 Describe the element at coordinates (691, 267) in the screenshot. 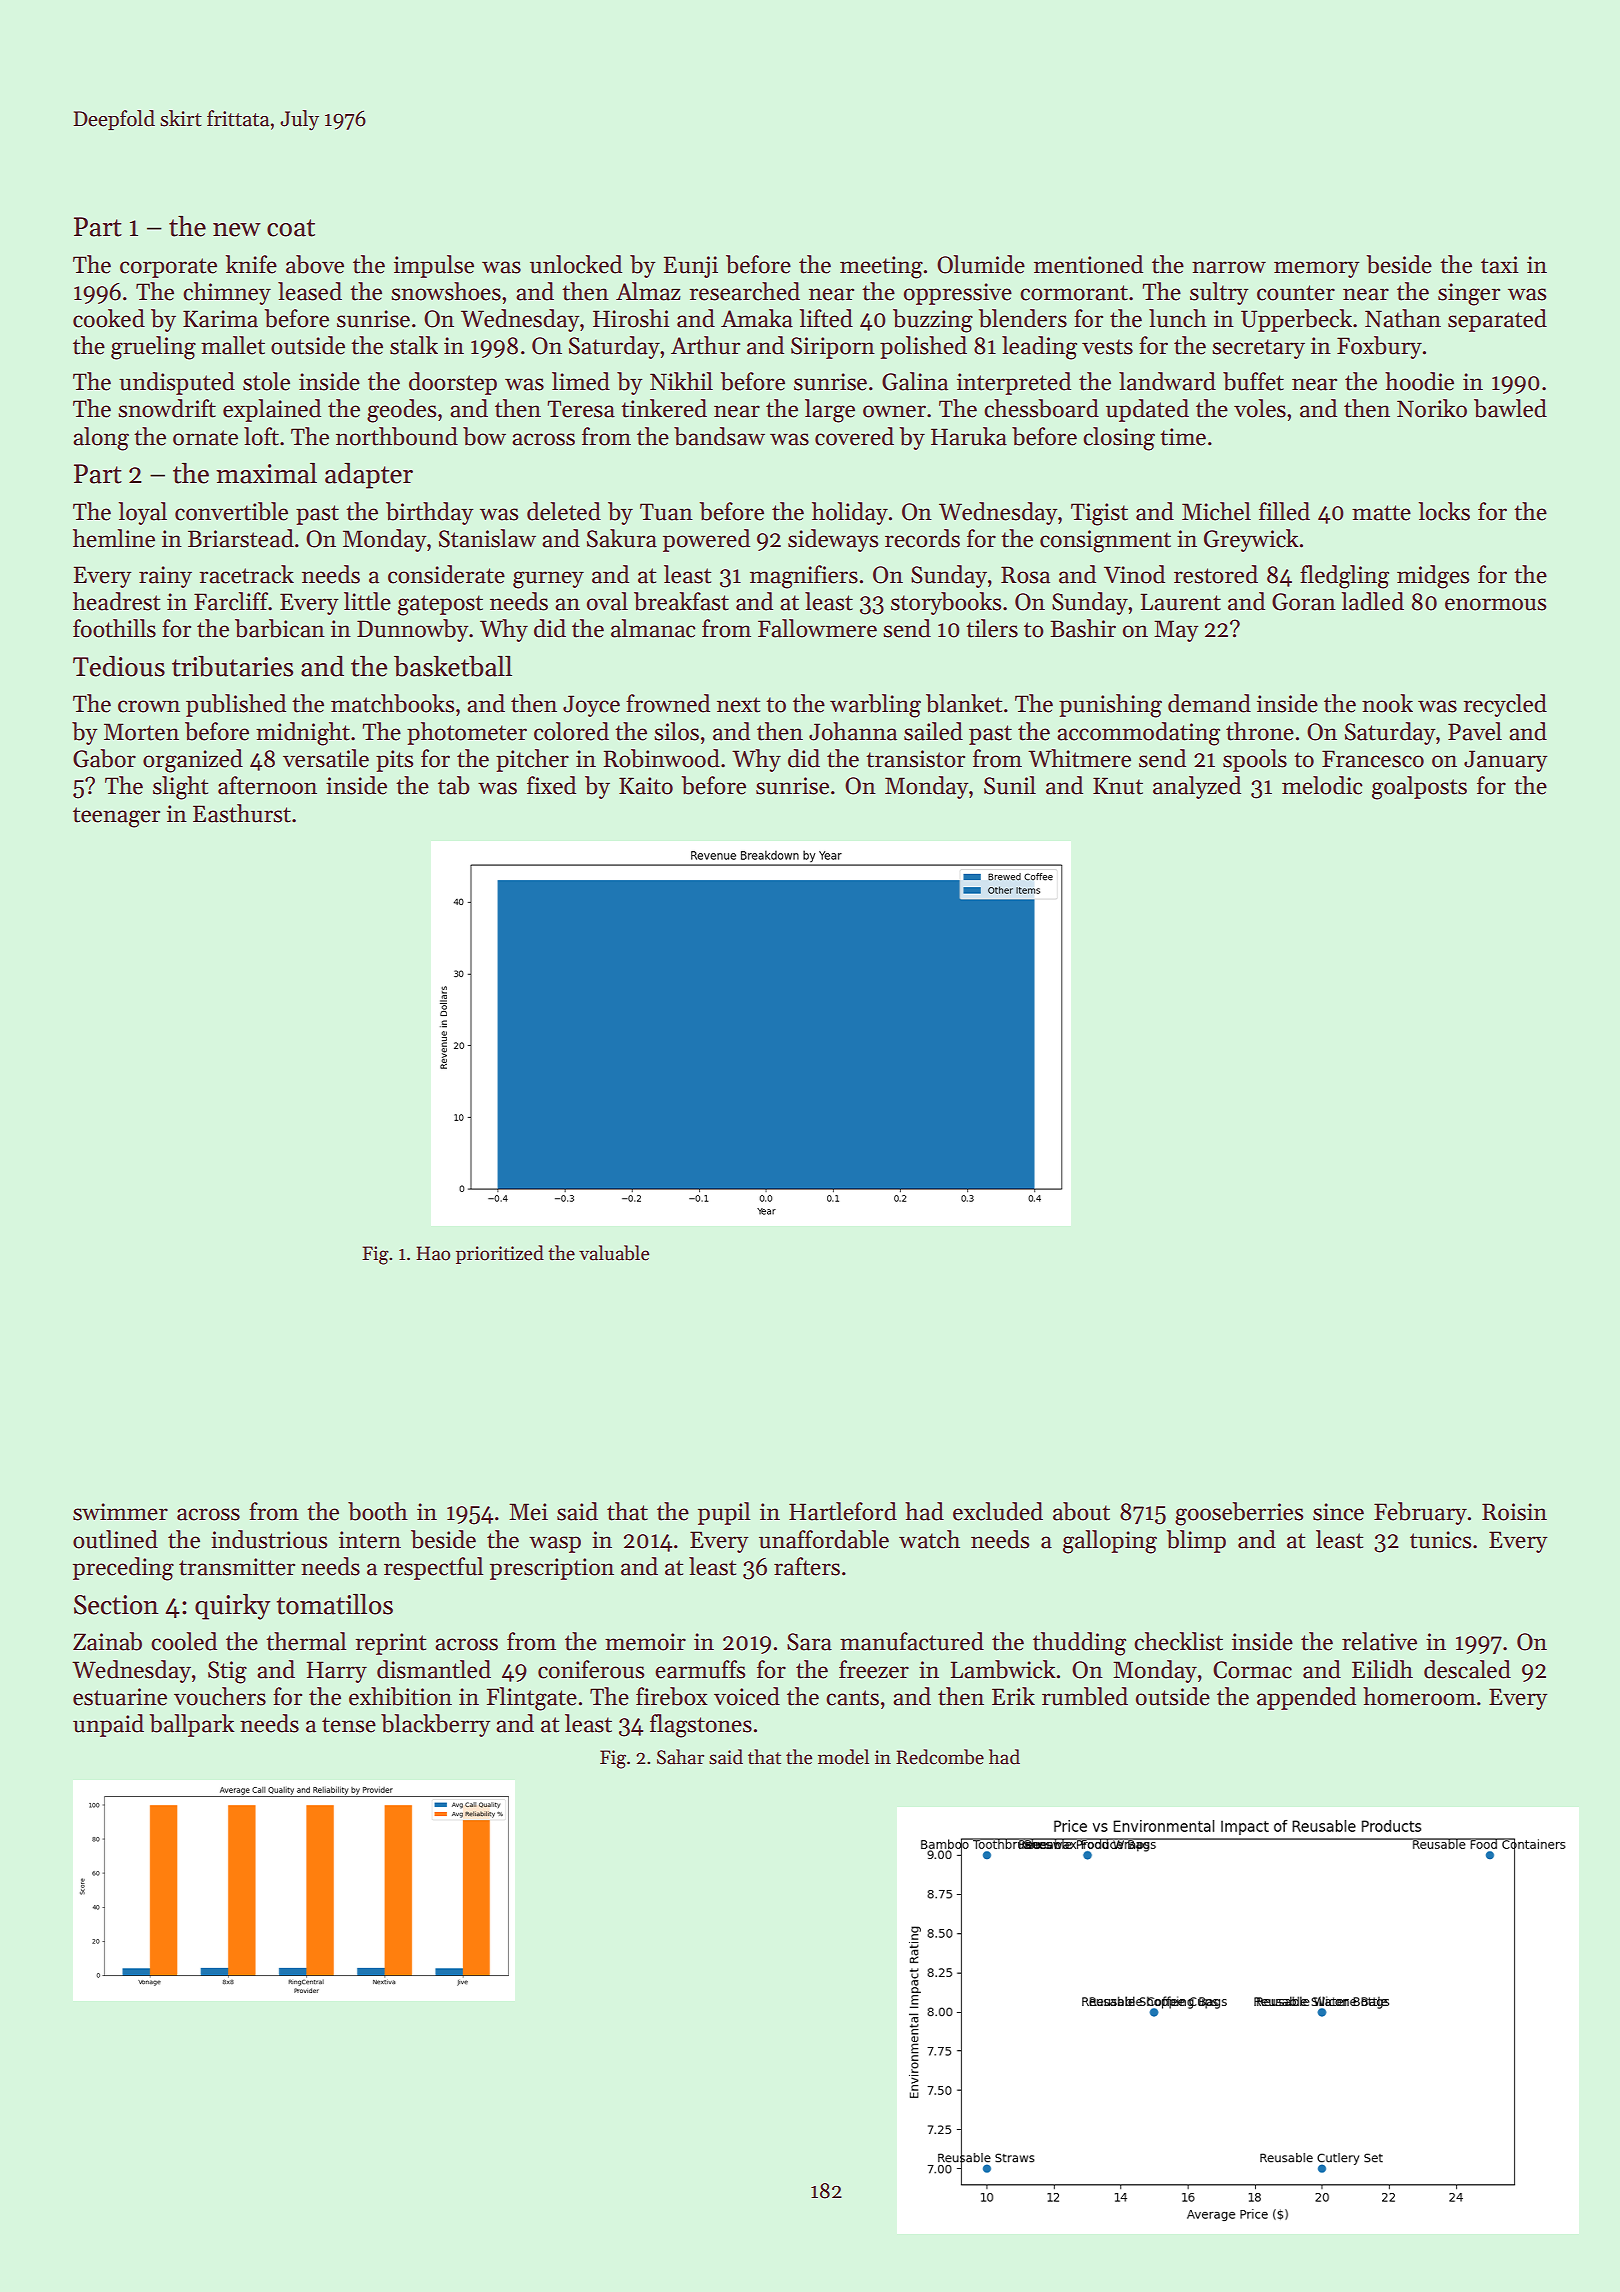

I see `Eunji` at that location.
